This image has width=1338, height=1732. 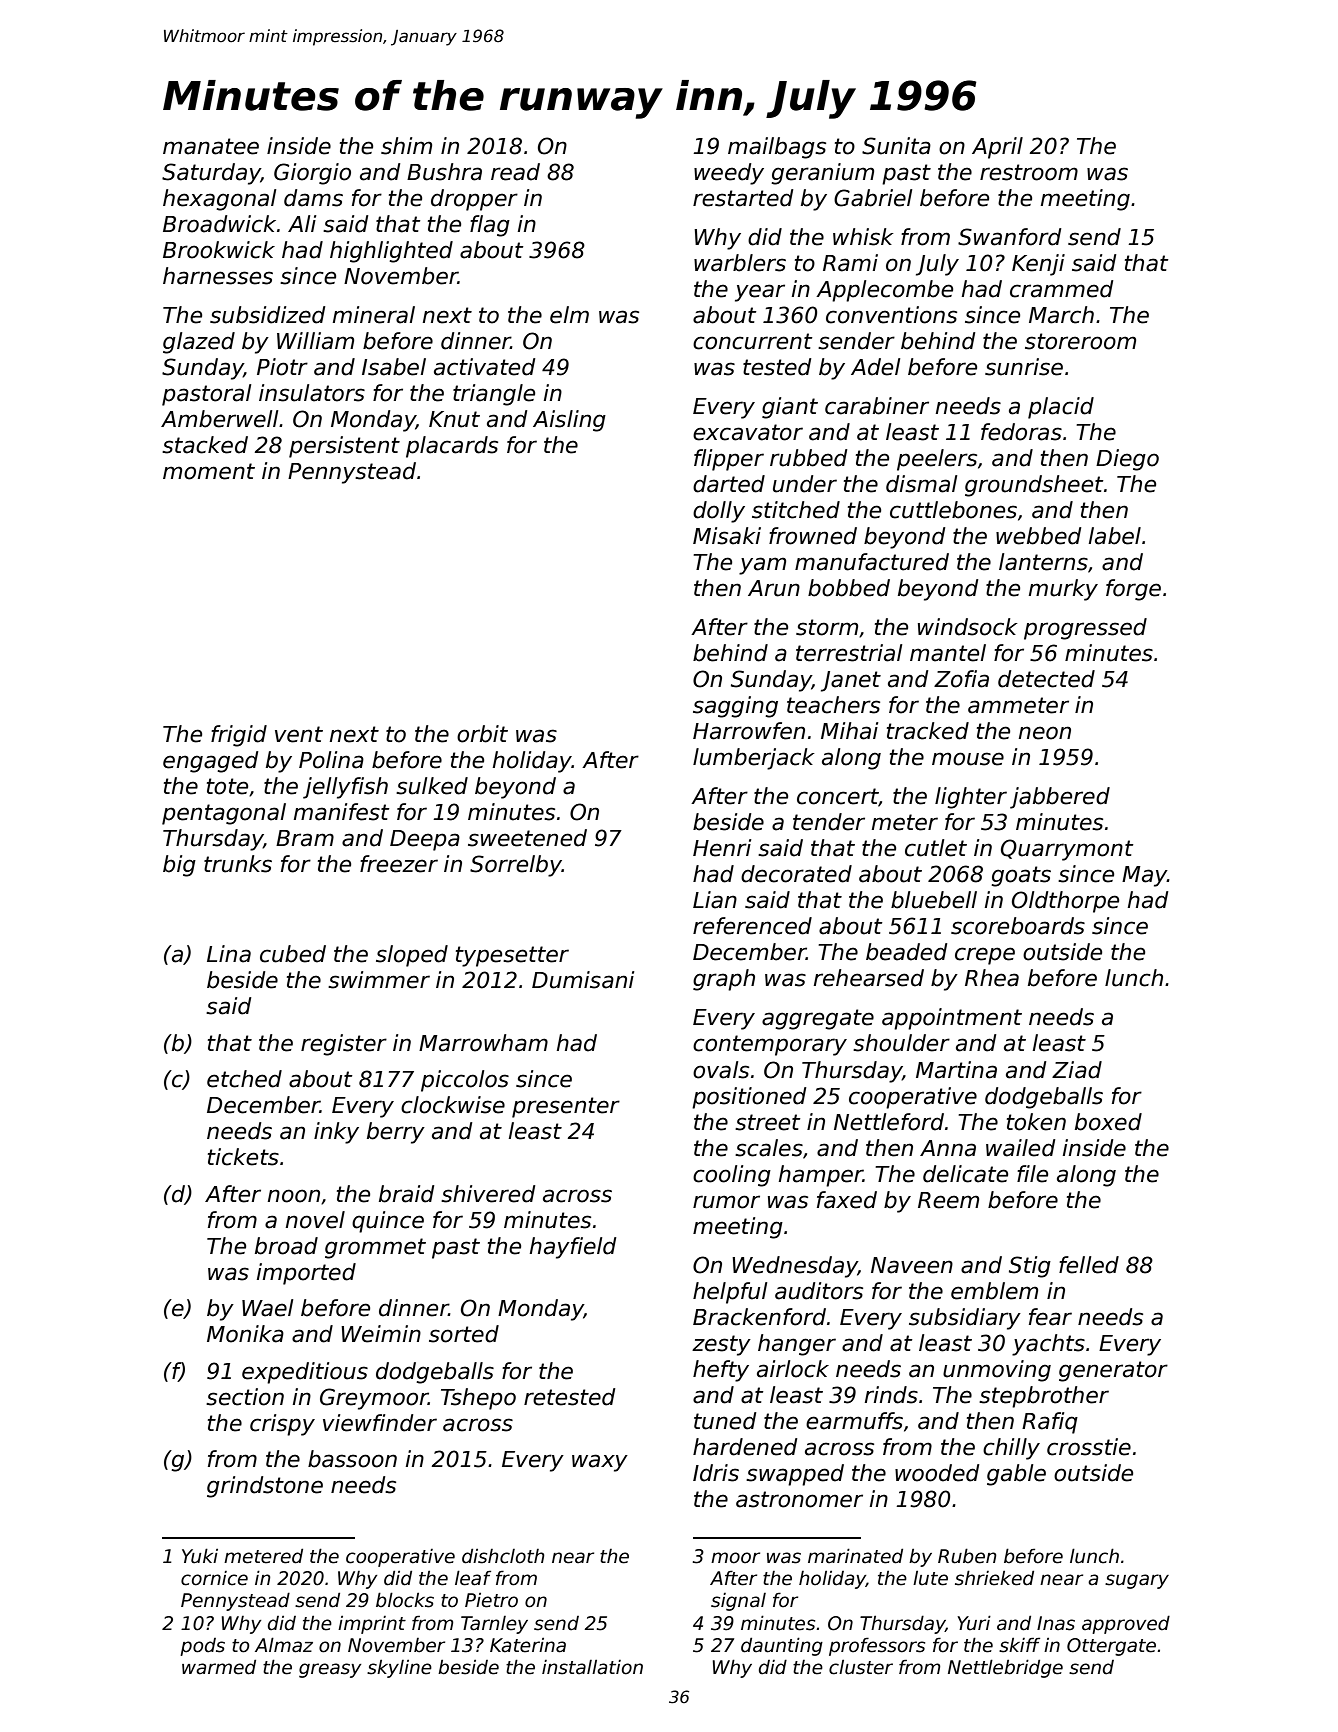 What do you see at coordinates (245, 1397) in the image?
I see `section` at bounding box center [245, 1397].
